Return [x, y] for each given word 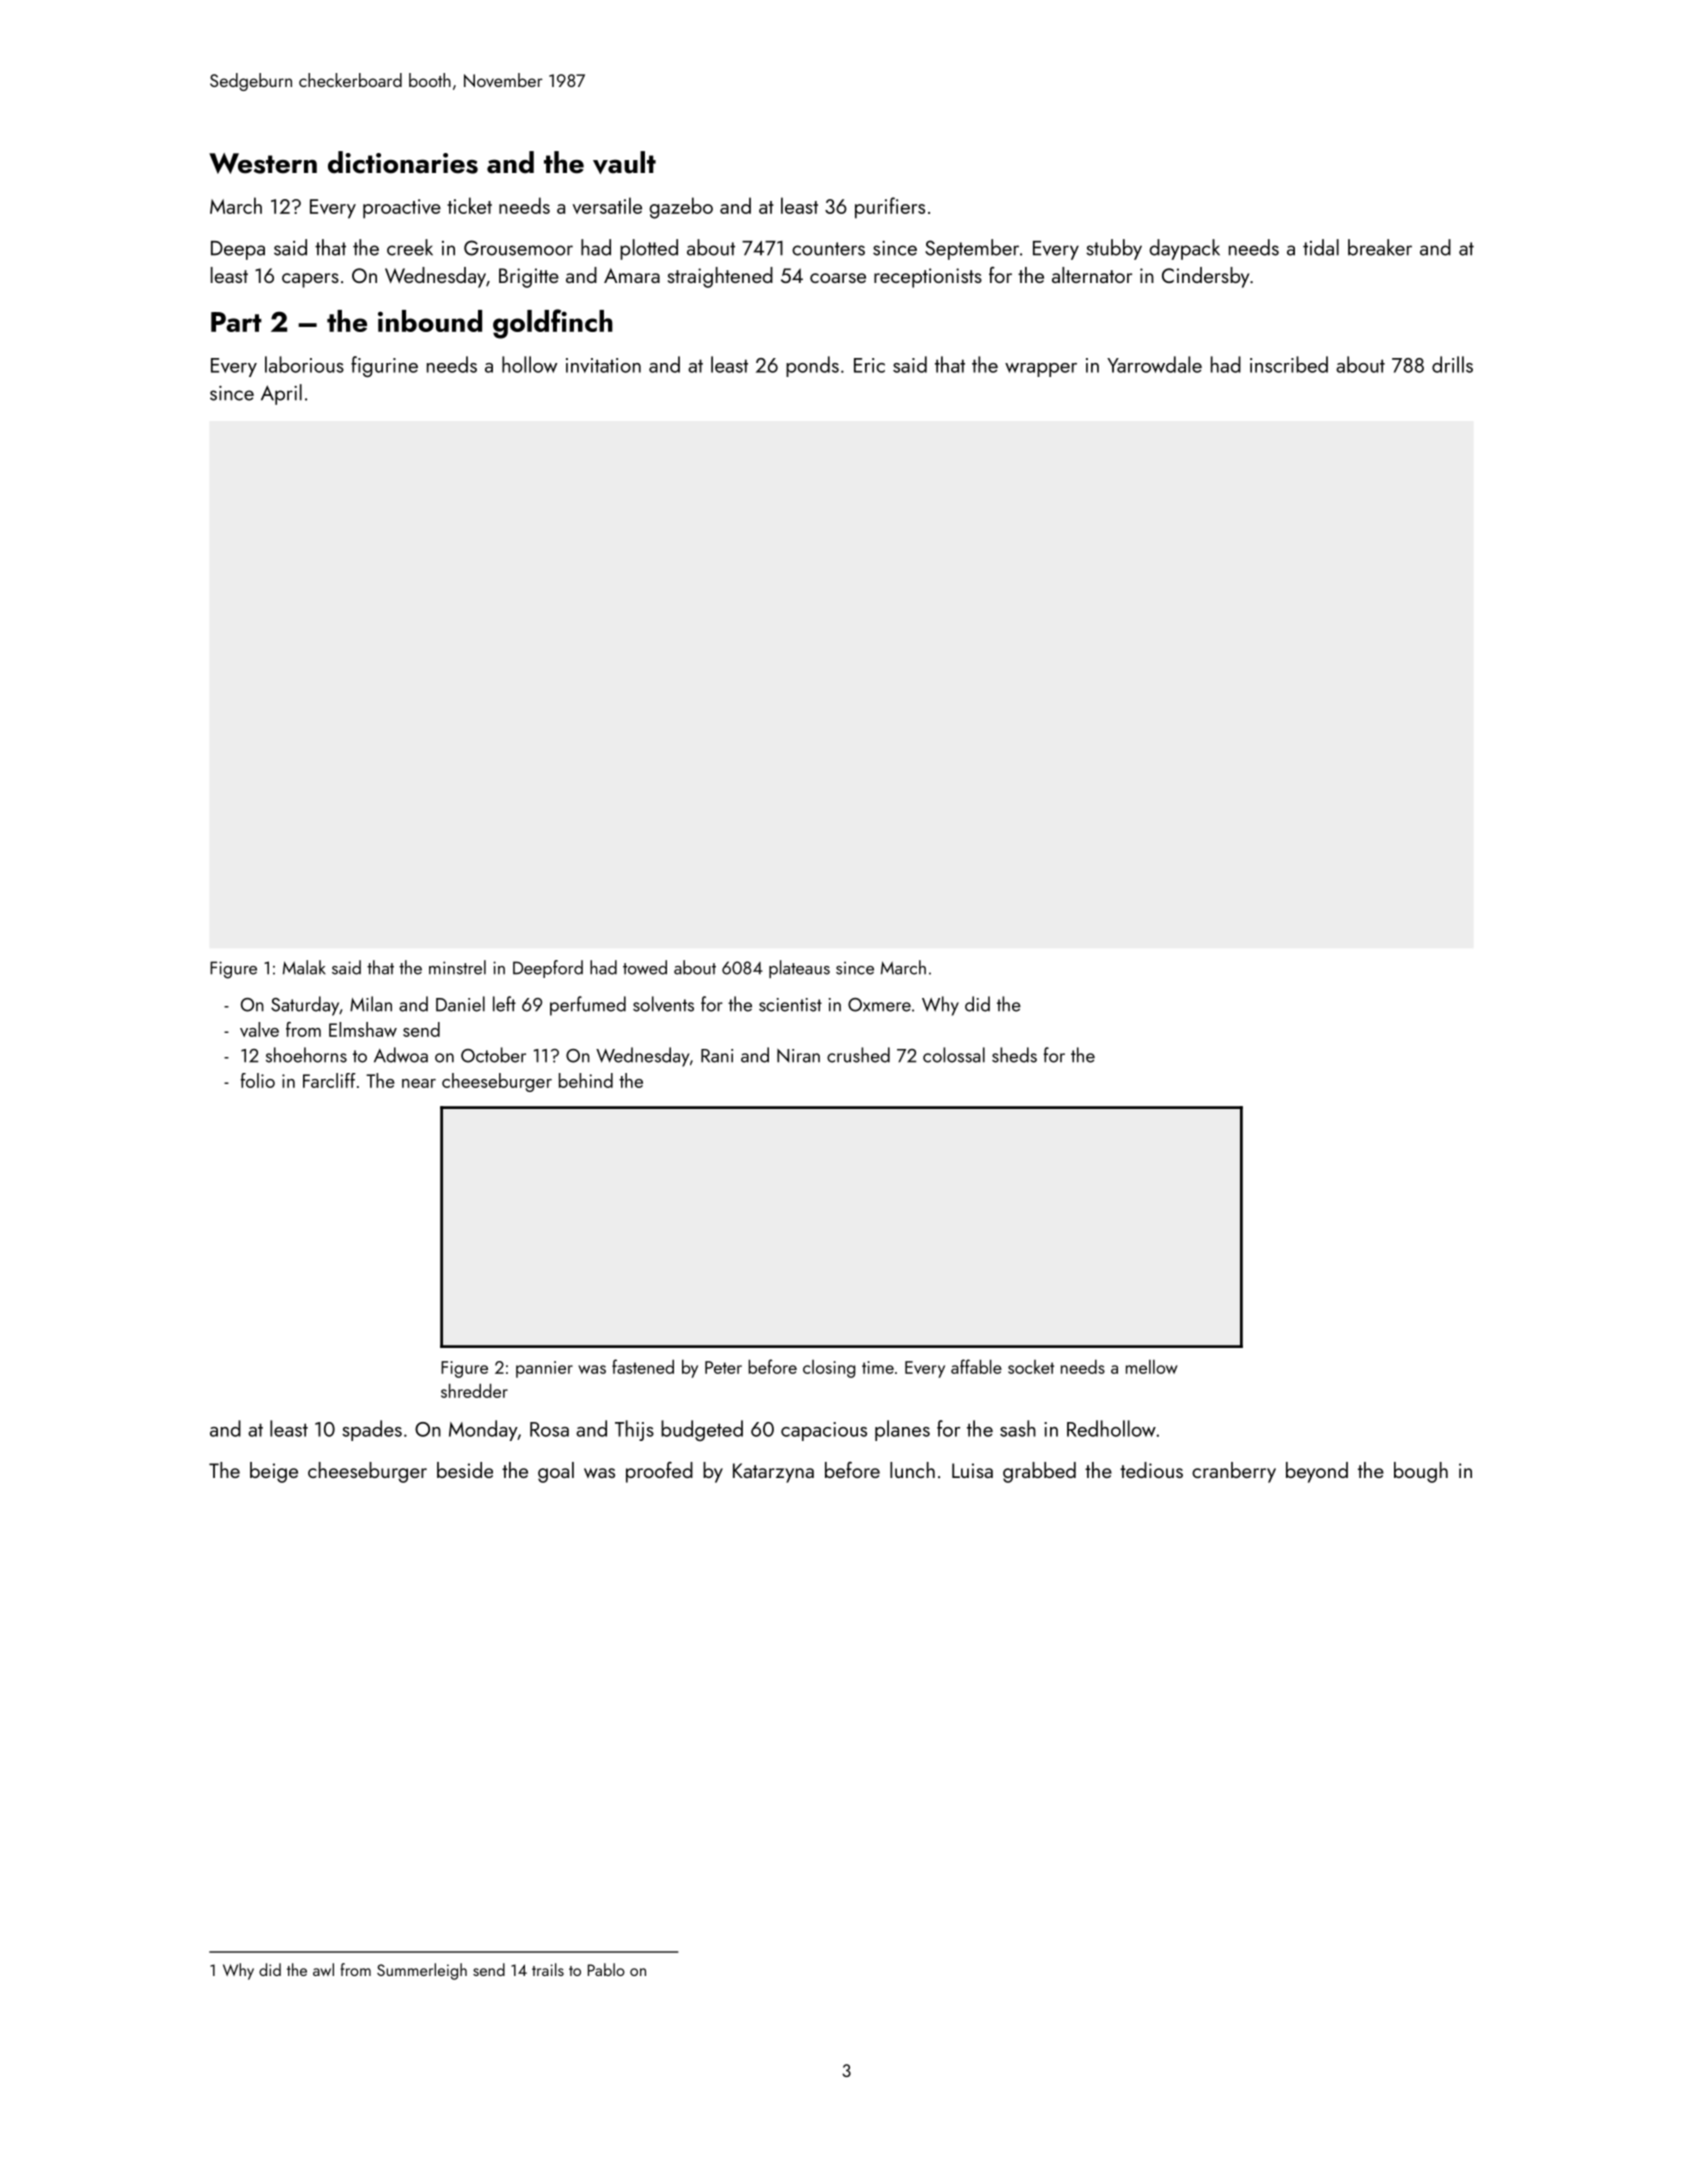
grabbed [1039, 1472]
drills [1452, 364]
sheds [1014, 1055]
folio [258, 1080]
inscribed [1289, 364]
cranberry [1234, 1472]
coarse [838, 278]
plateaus [799, 969]
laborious [304, 364]
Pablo [606, 1969]
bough [1421, 1472]
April [281, 394]
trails [548, 1969]
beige [274, 1472]
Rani [717, 1056]
